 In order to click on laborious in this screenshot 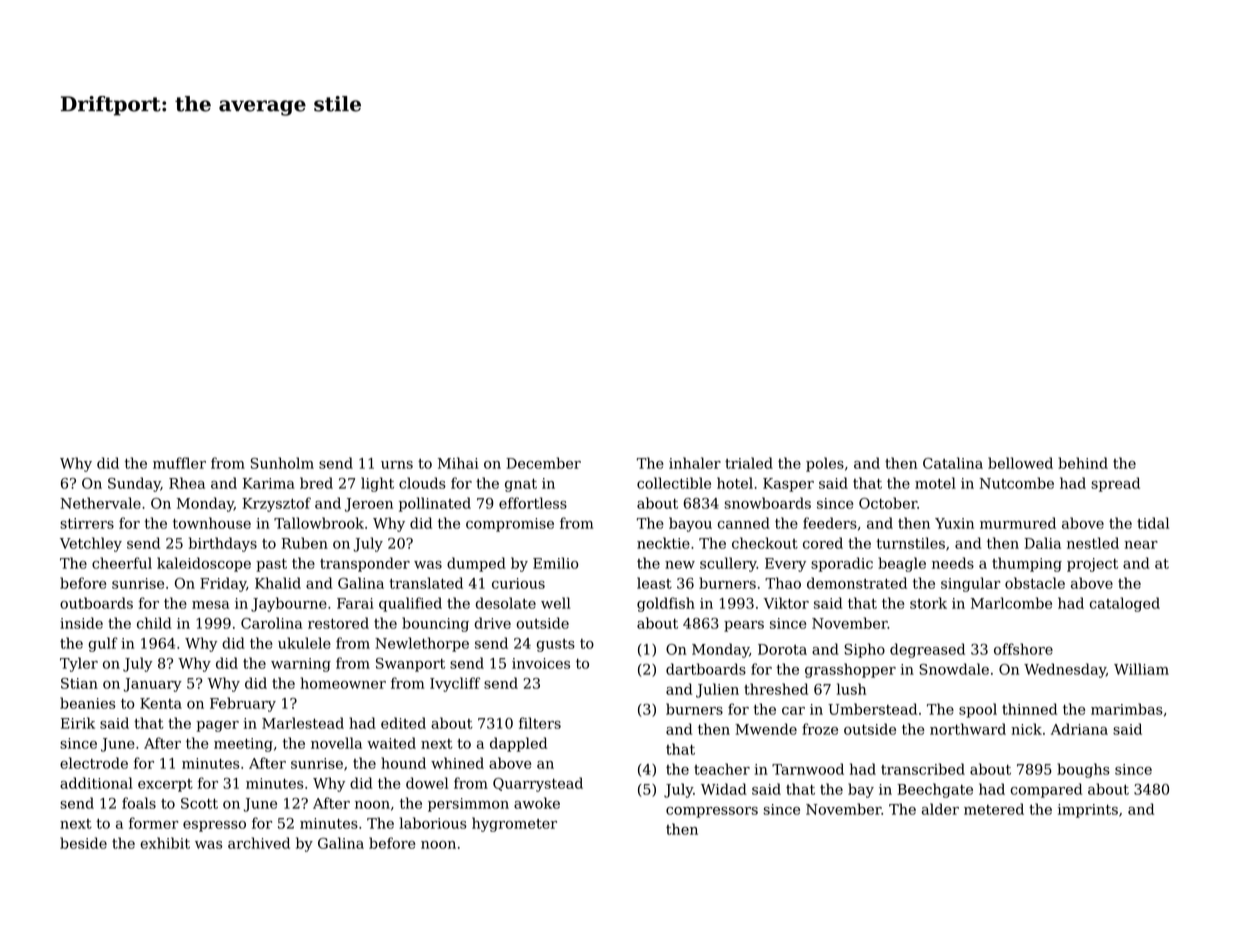, I will do `click(433, 823)`.
